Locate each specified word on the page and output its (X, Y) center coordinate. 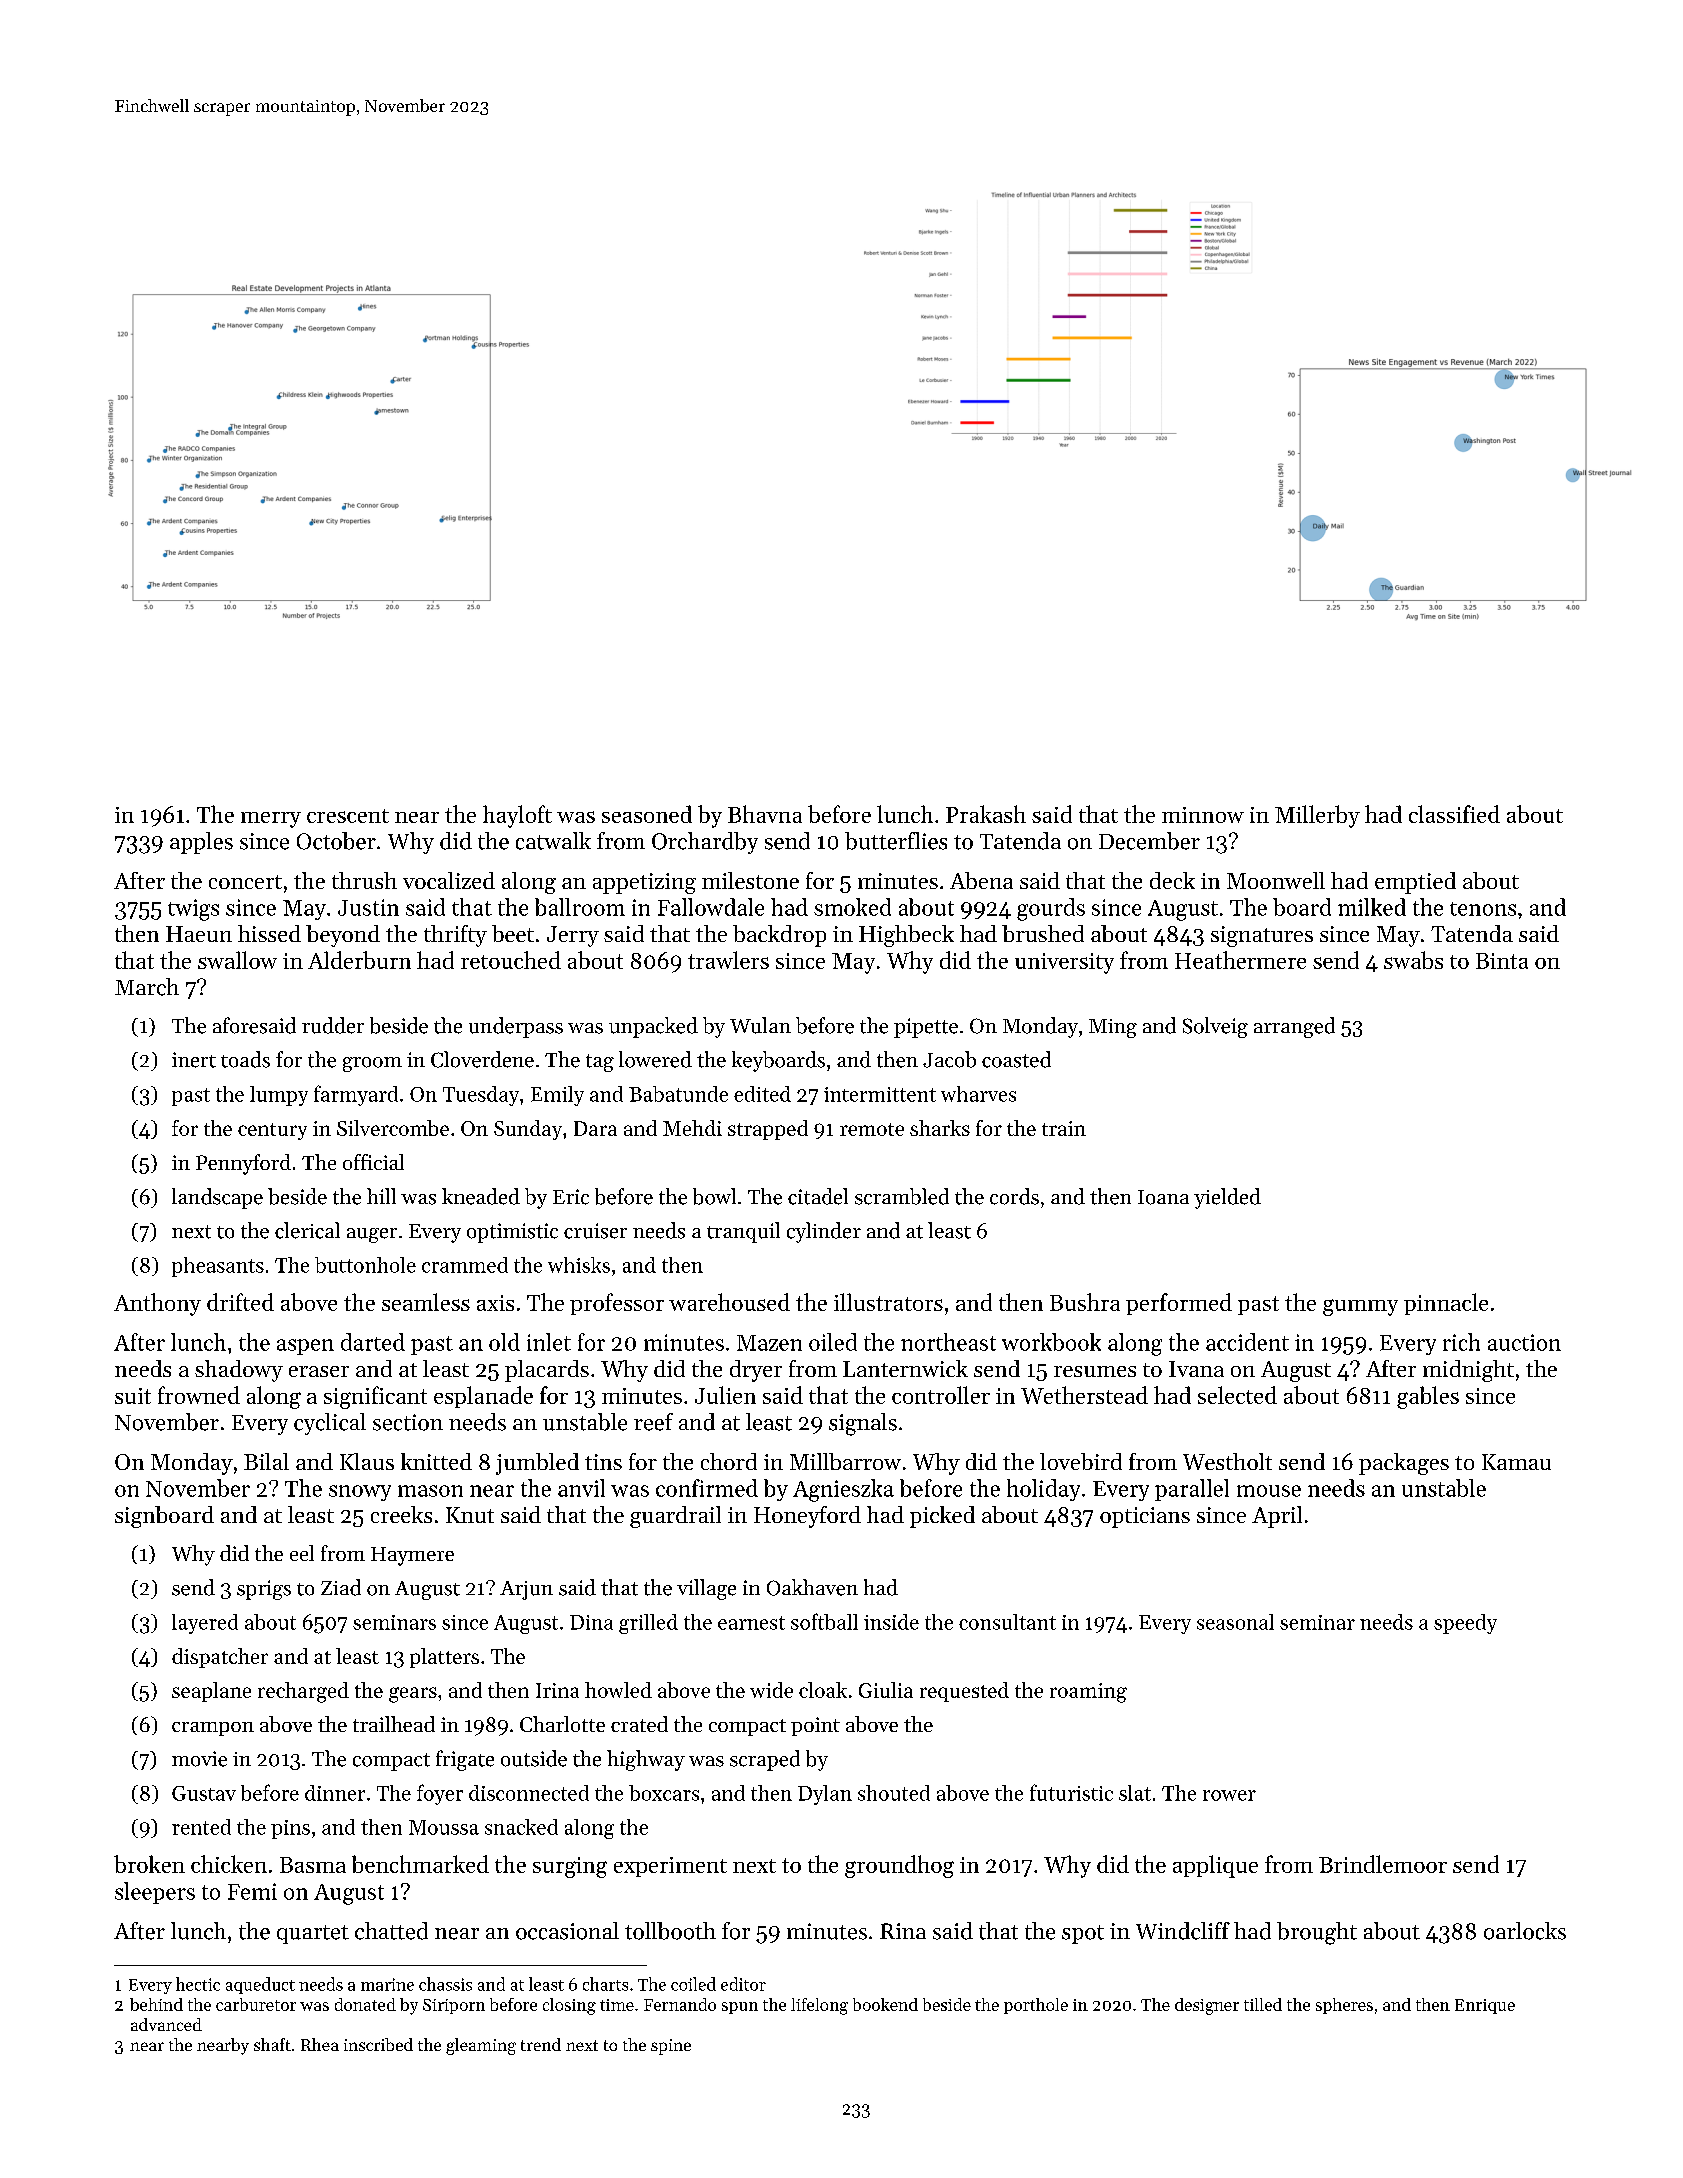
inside (891, 1622)
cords (1014, 1196)
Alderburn (359, 960)
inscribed (378, 2044)
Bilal (266, 1461)
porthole (1036, 2006)
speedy (1465, 1624)
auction (1524, 1342)
